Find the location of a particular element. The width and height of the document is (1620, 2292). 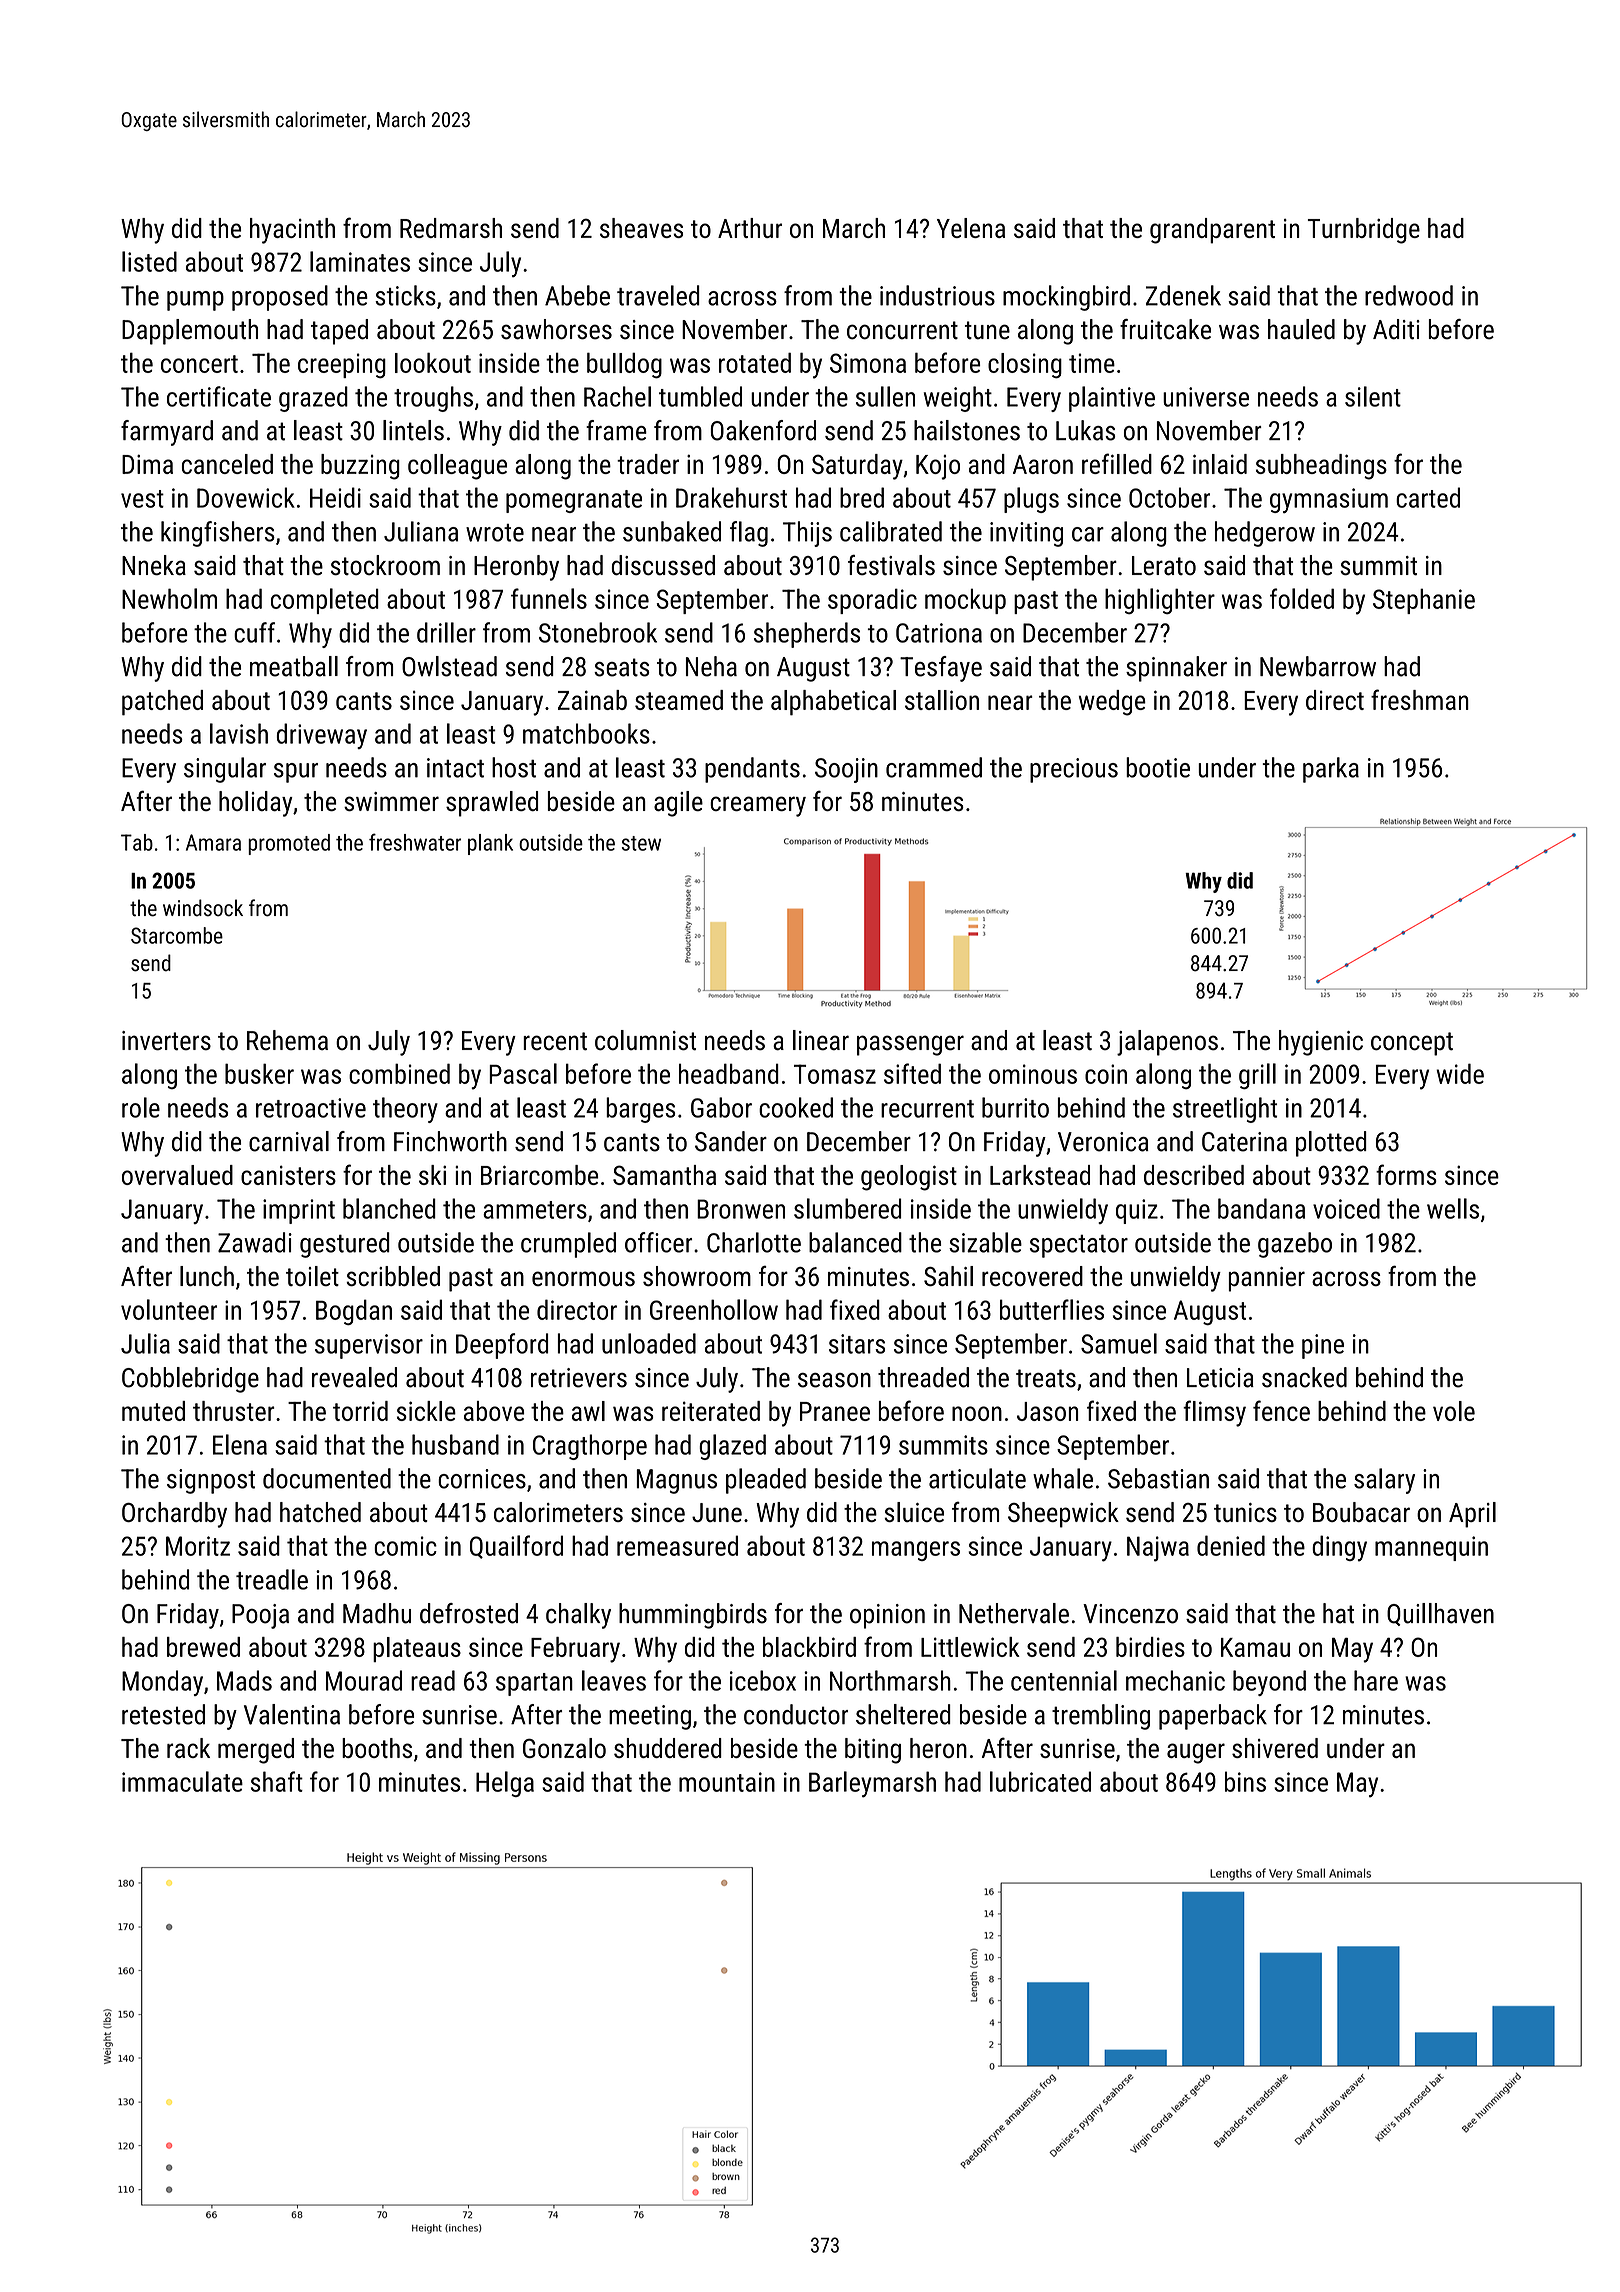

Charlotte is located at coordinates (754, 1242).
